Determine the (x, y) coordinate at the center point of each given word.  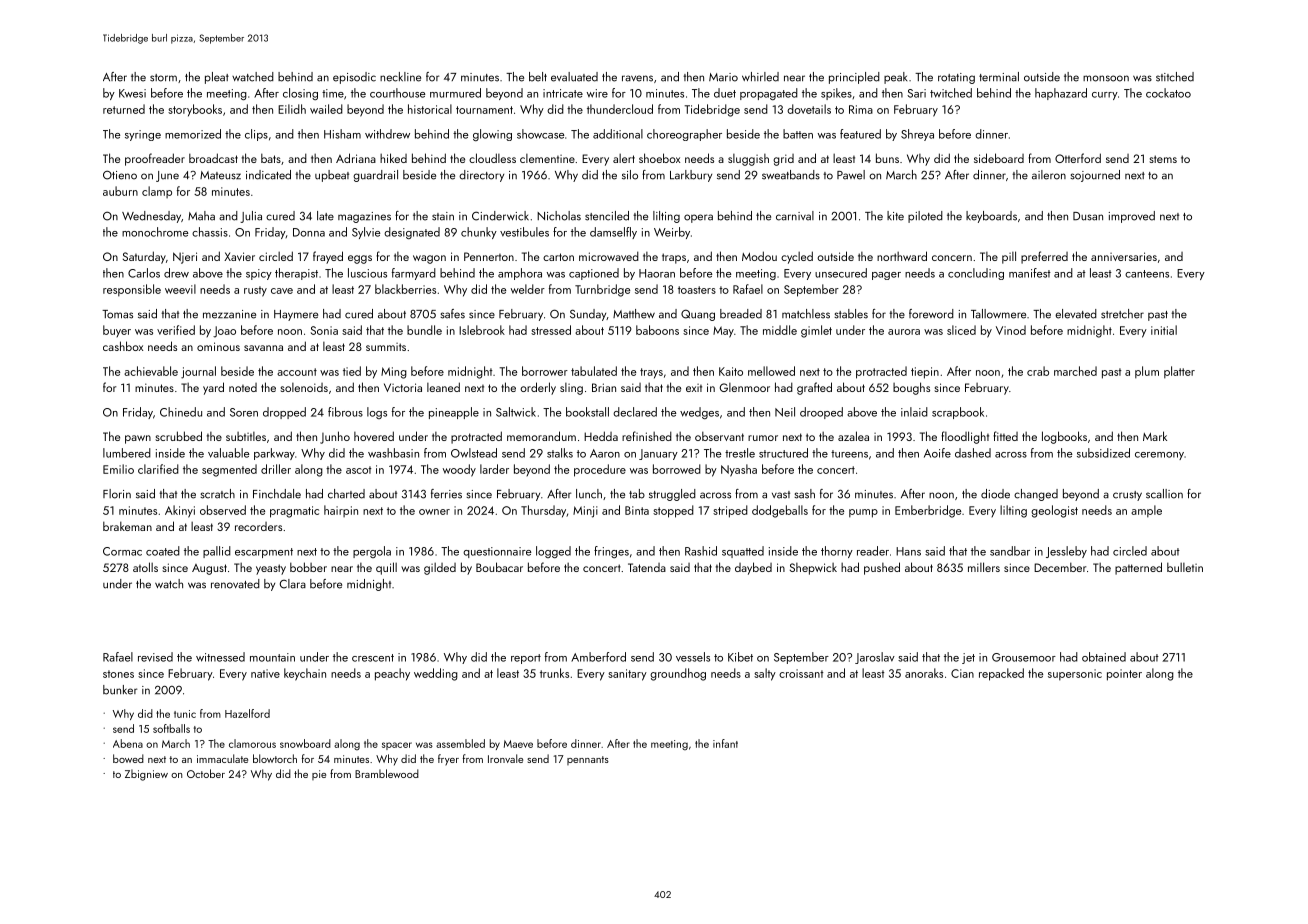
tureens (849, 454)
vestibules (524, 232)
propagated (769, 94)
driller (276, 469)
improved (1132, 217)
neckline (400, 77)
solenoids (304, 387)
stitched (1175, 77)
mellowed (771, 371)
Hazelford (247, 713)
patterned (1138, 568)
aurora (904, 332)
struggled (672, 495)
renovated (235, 584)
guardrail (375, 176)
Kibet (740, 657)
